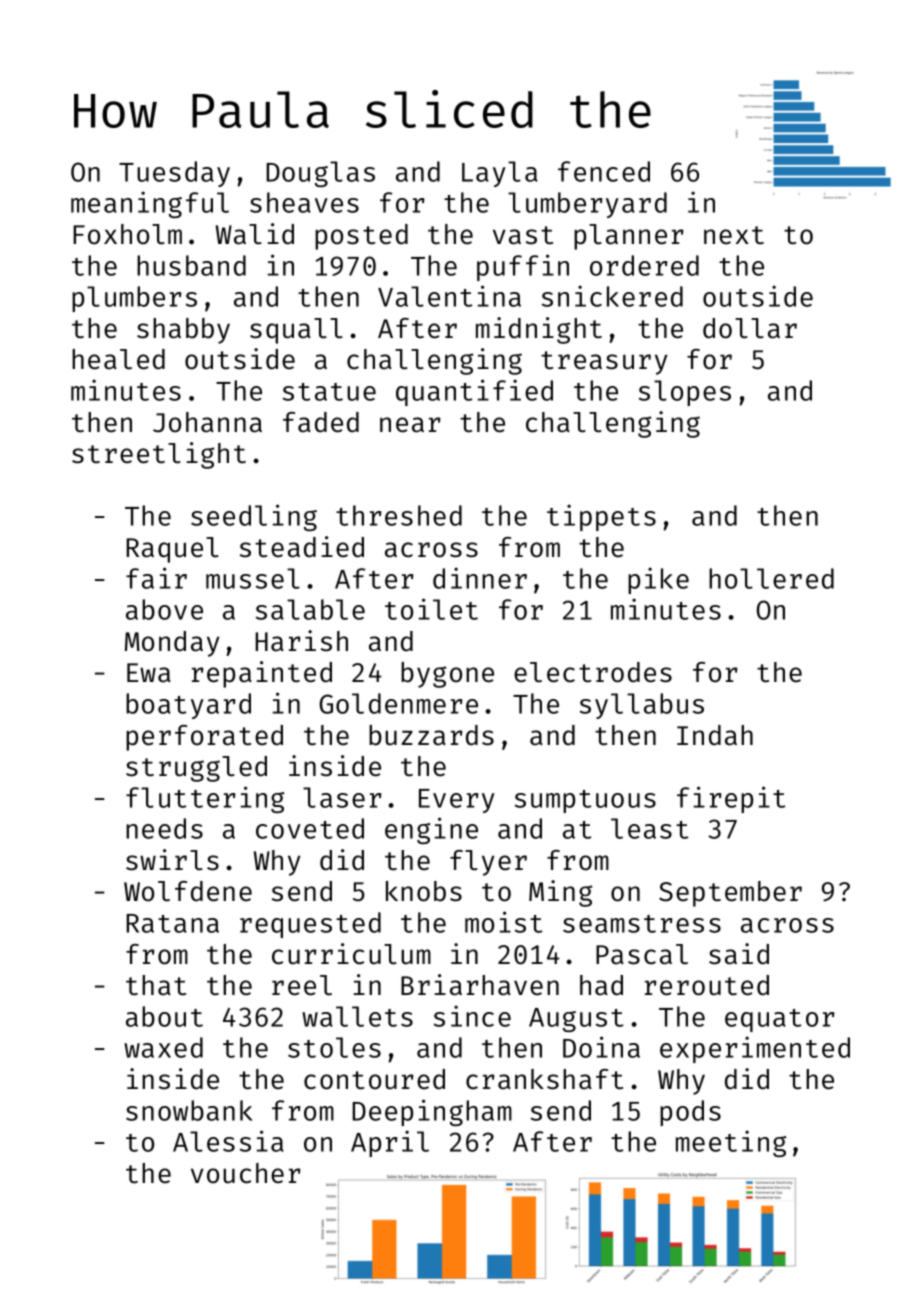  What do you see at coordinates (320, 174) in the document?
I see `Douglas` at bounding box center [320, 174].
